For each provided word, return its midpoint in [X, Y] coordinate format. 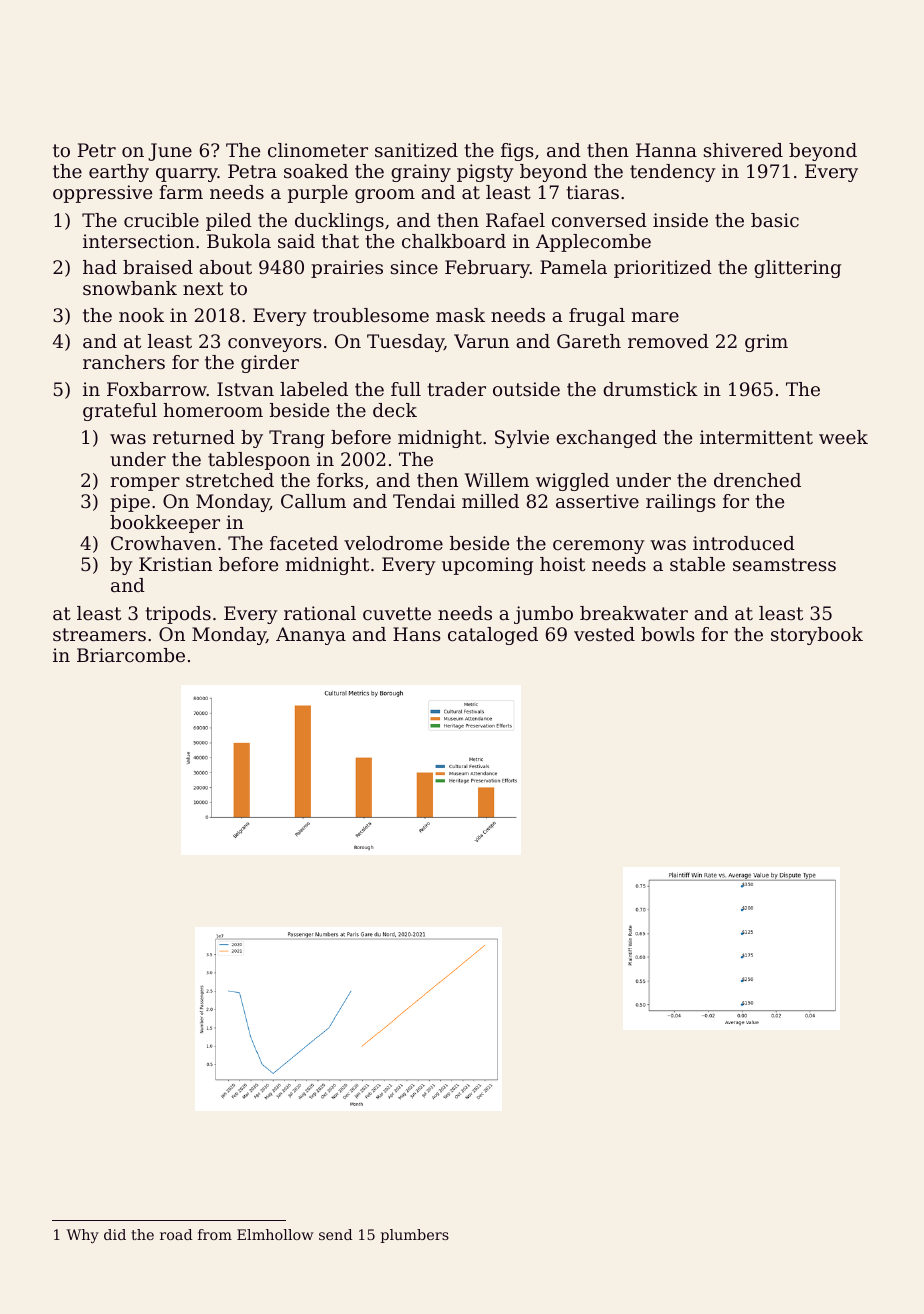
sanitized [416, 150]
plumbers [415, 1236]
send [335, 1234]
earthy [119, 173]
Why [83, 1236]
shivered [743, 150]
